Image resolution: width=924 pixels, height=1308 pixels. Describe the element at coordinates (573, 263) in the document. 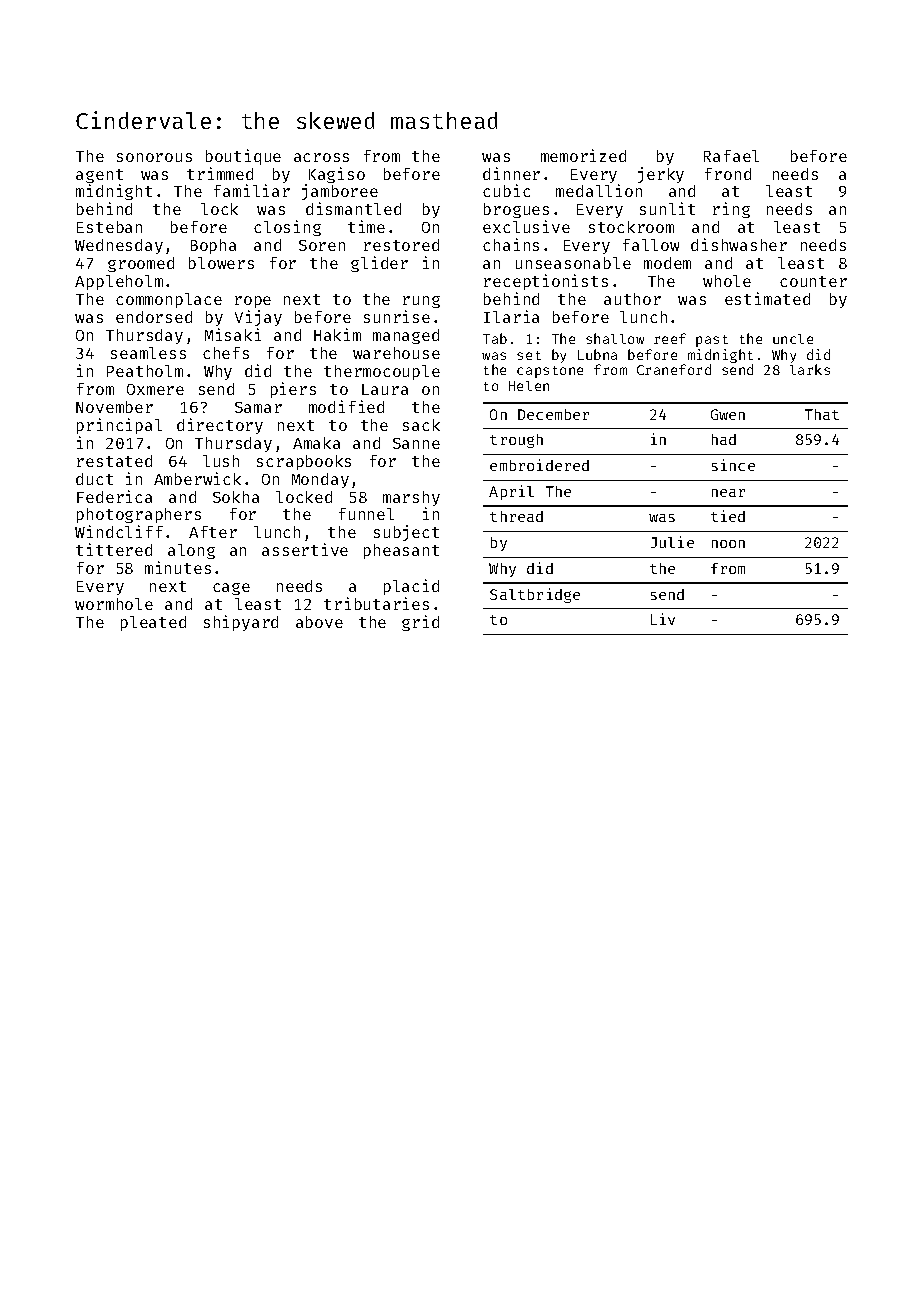

I see `unseasonable` at that location.
